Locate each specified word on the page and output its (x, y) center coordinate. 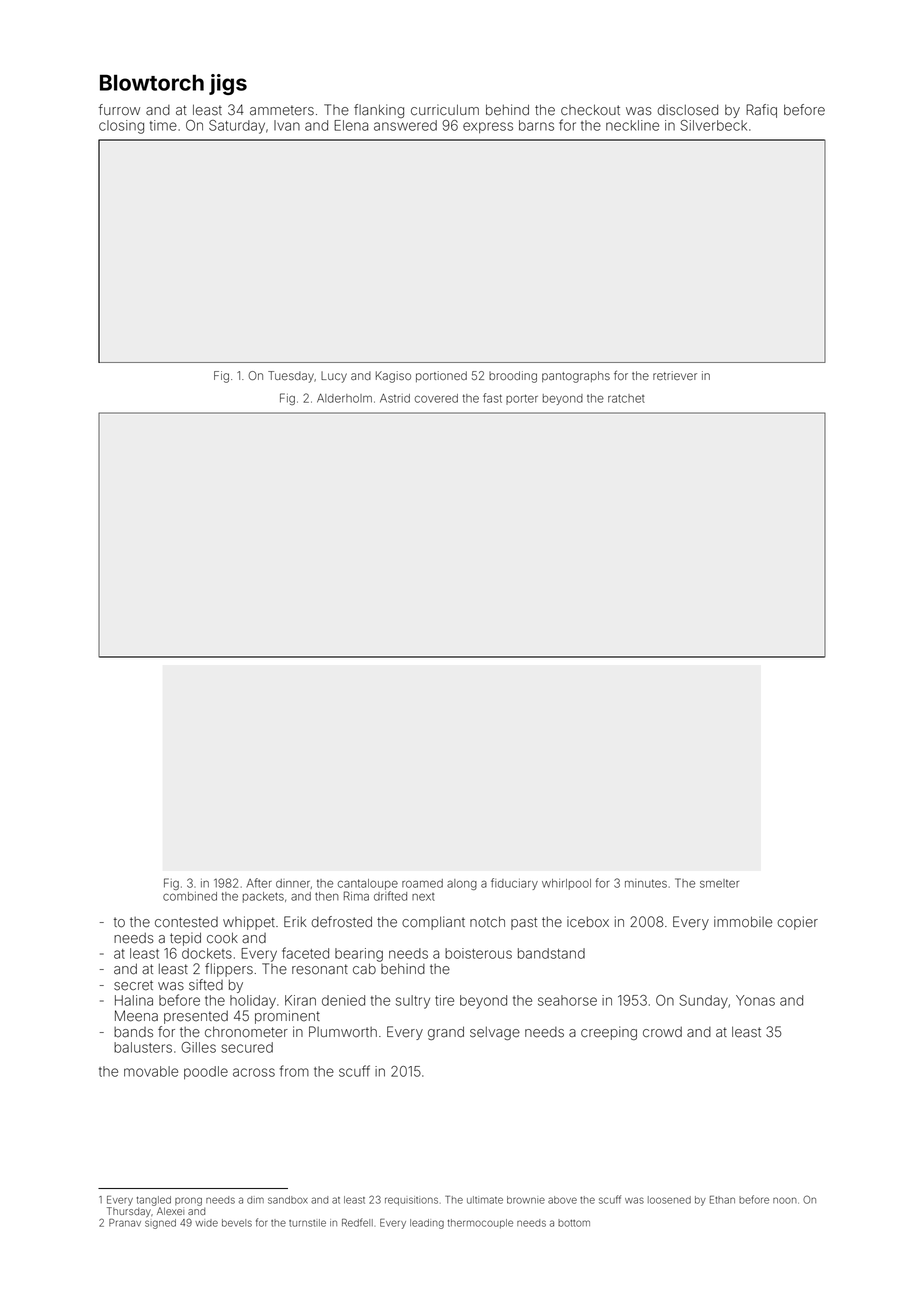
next (423, 897)
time (163, 125)
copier (797, 923)
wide (206, 1223)
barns (536, 125)
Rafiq (761, 111)
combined (190, 896)
